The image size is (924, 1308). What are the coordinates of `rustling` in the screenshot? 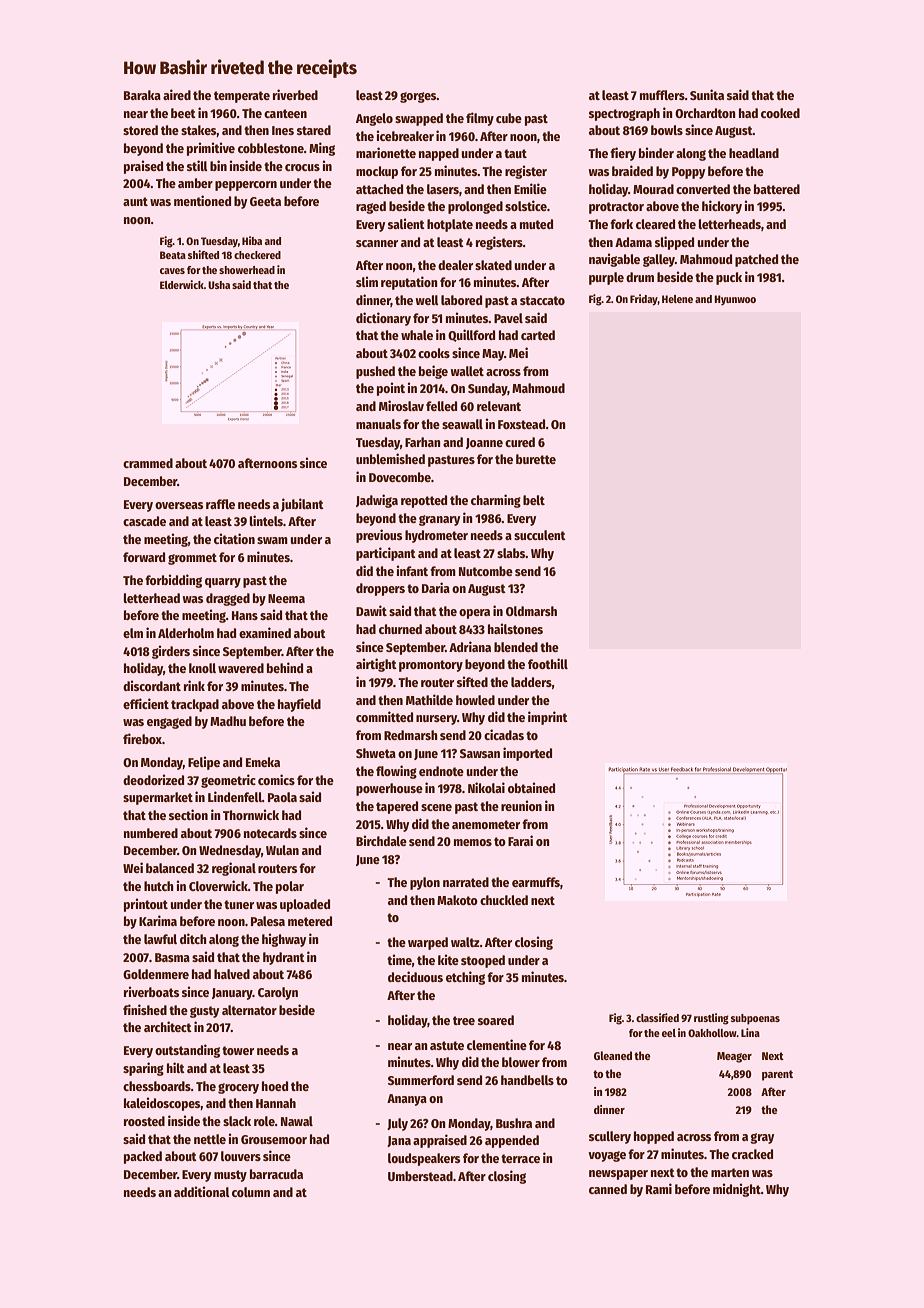 It's located at (711, 1019).
